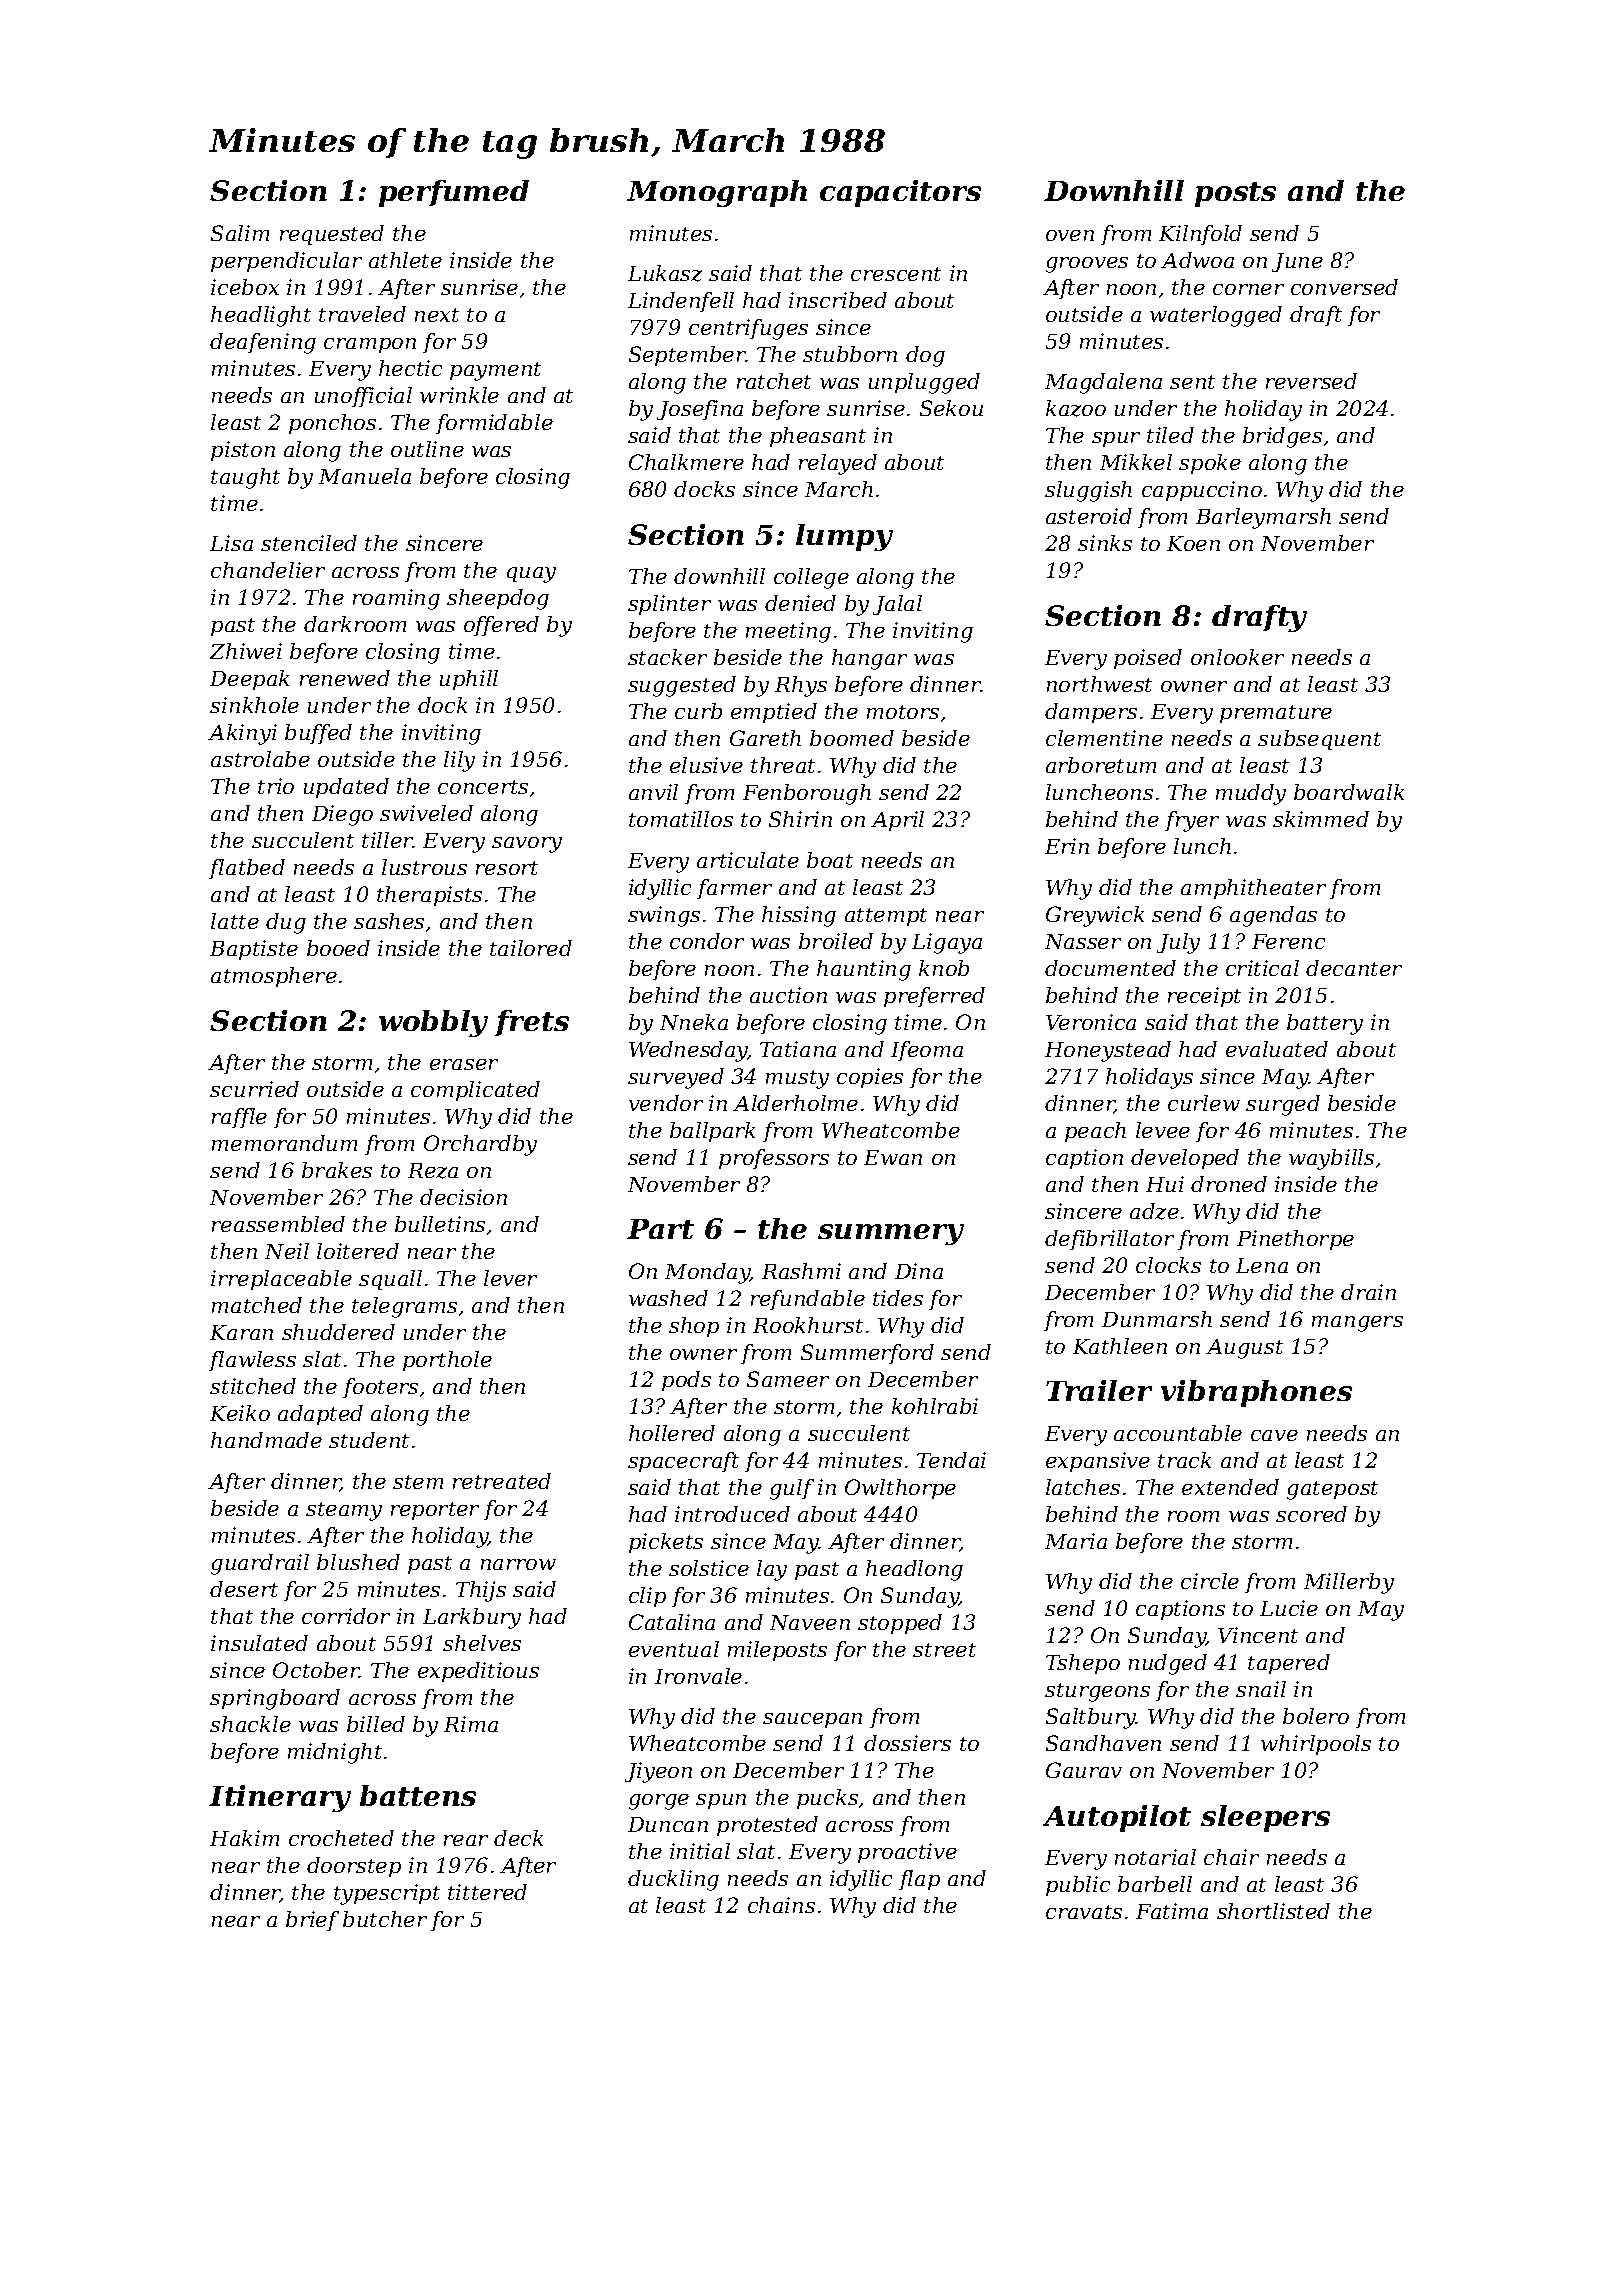 Image resolution: width=1620 pixels, height=2292 pixels. I want to click on extended, so click(1230, 1487).
